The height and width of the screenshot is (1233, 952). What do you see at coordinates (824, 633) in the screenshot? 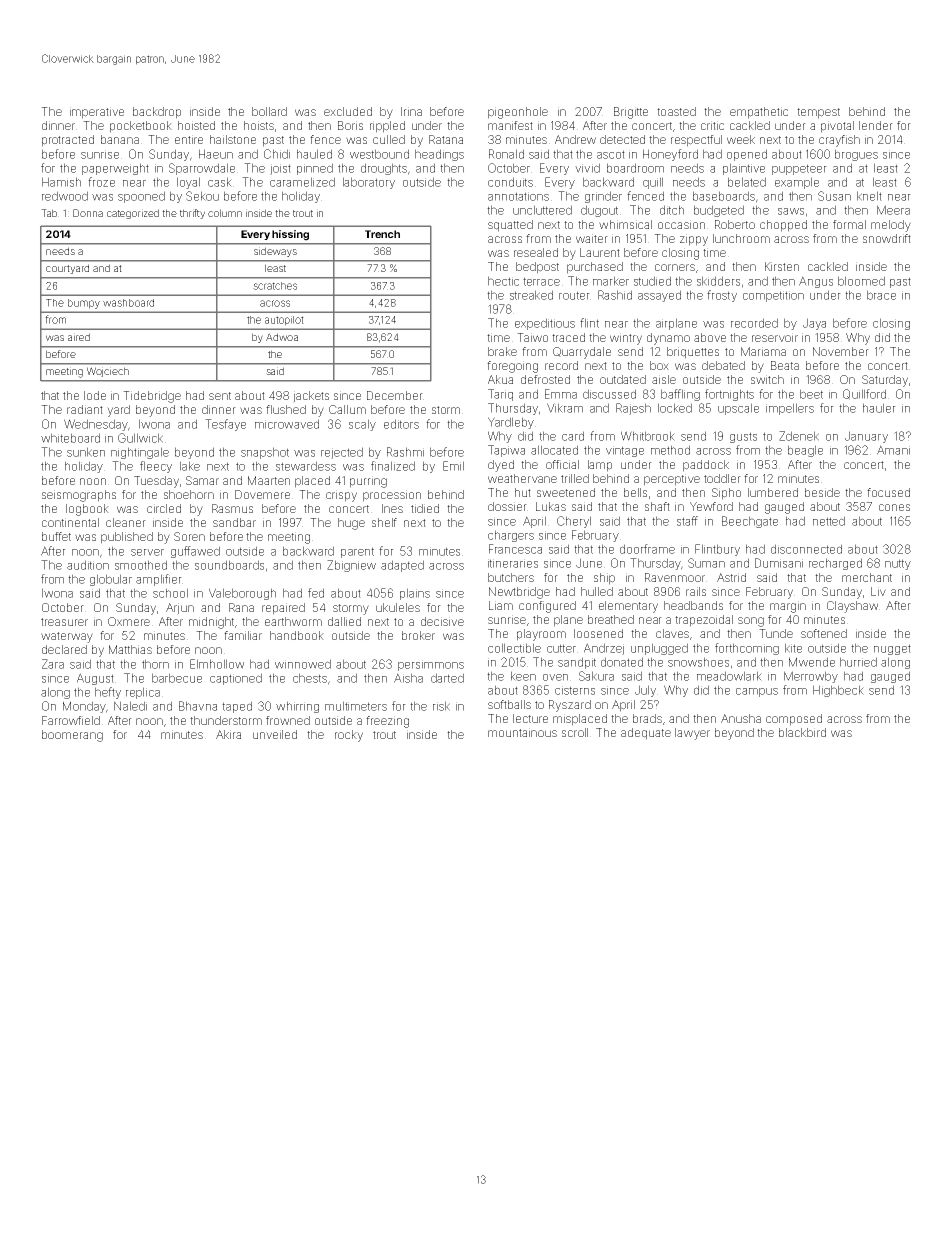
I see `softened` at bounding box center [824, 633].
